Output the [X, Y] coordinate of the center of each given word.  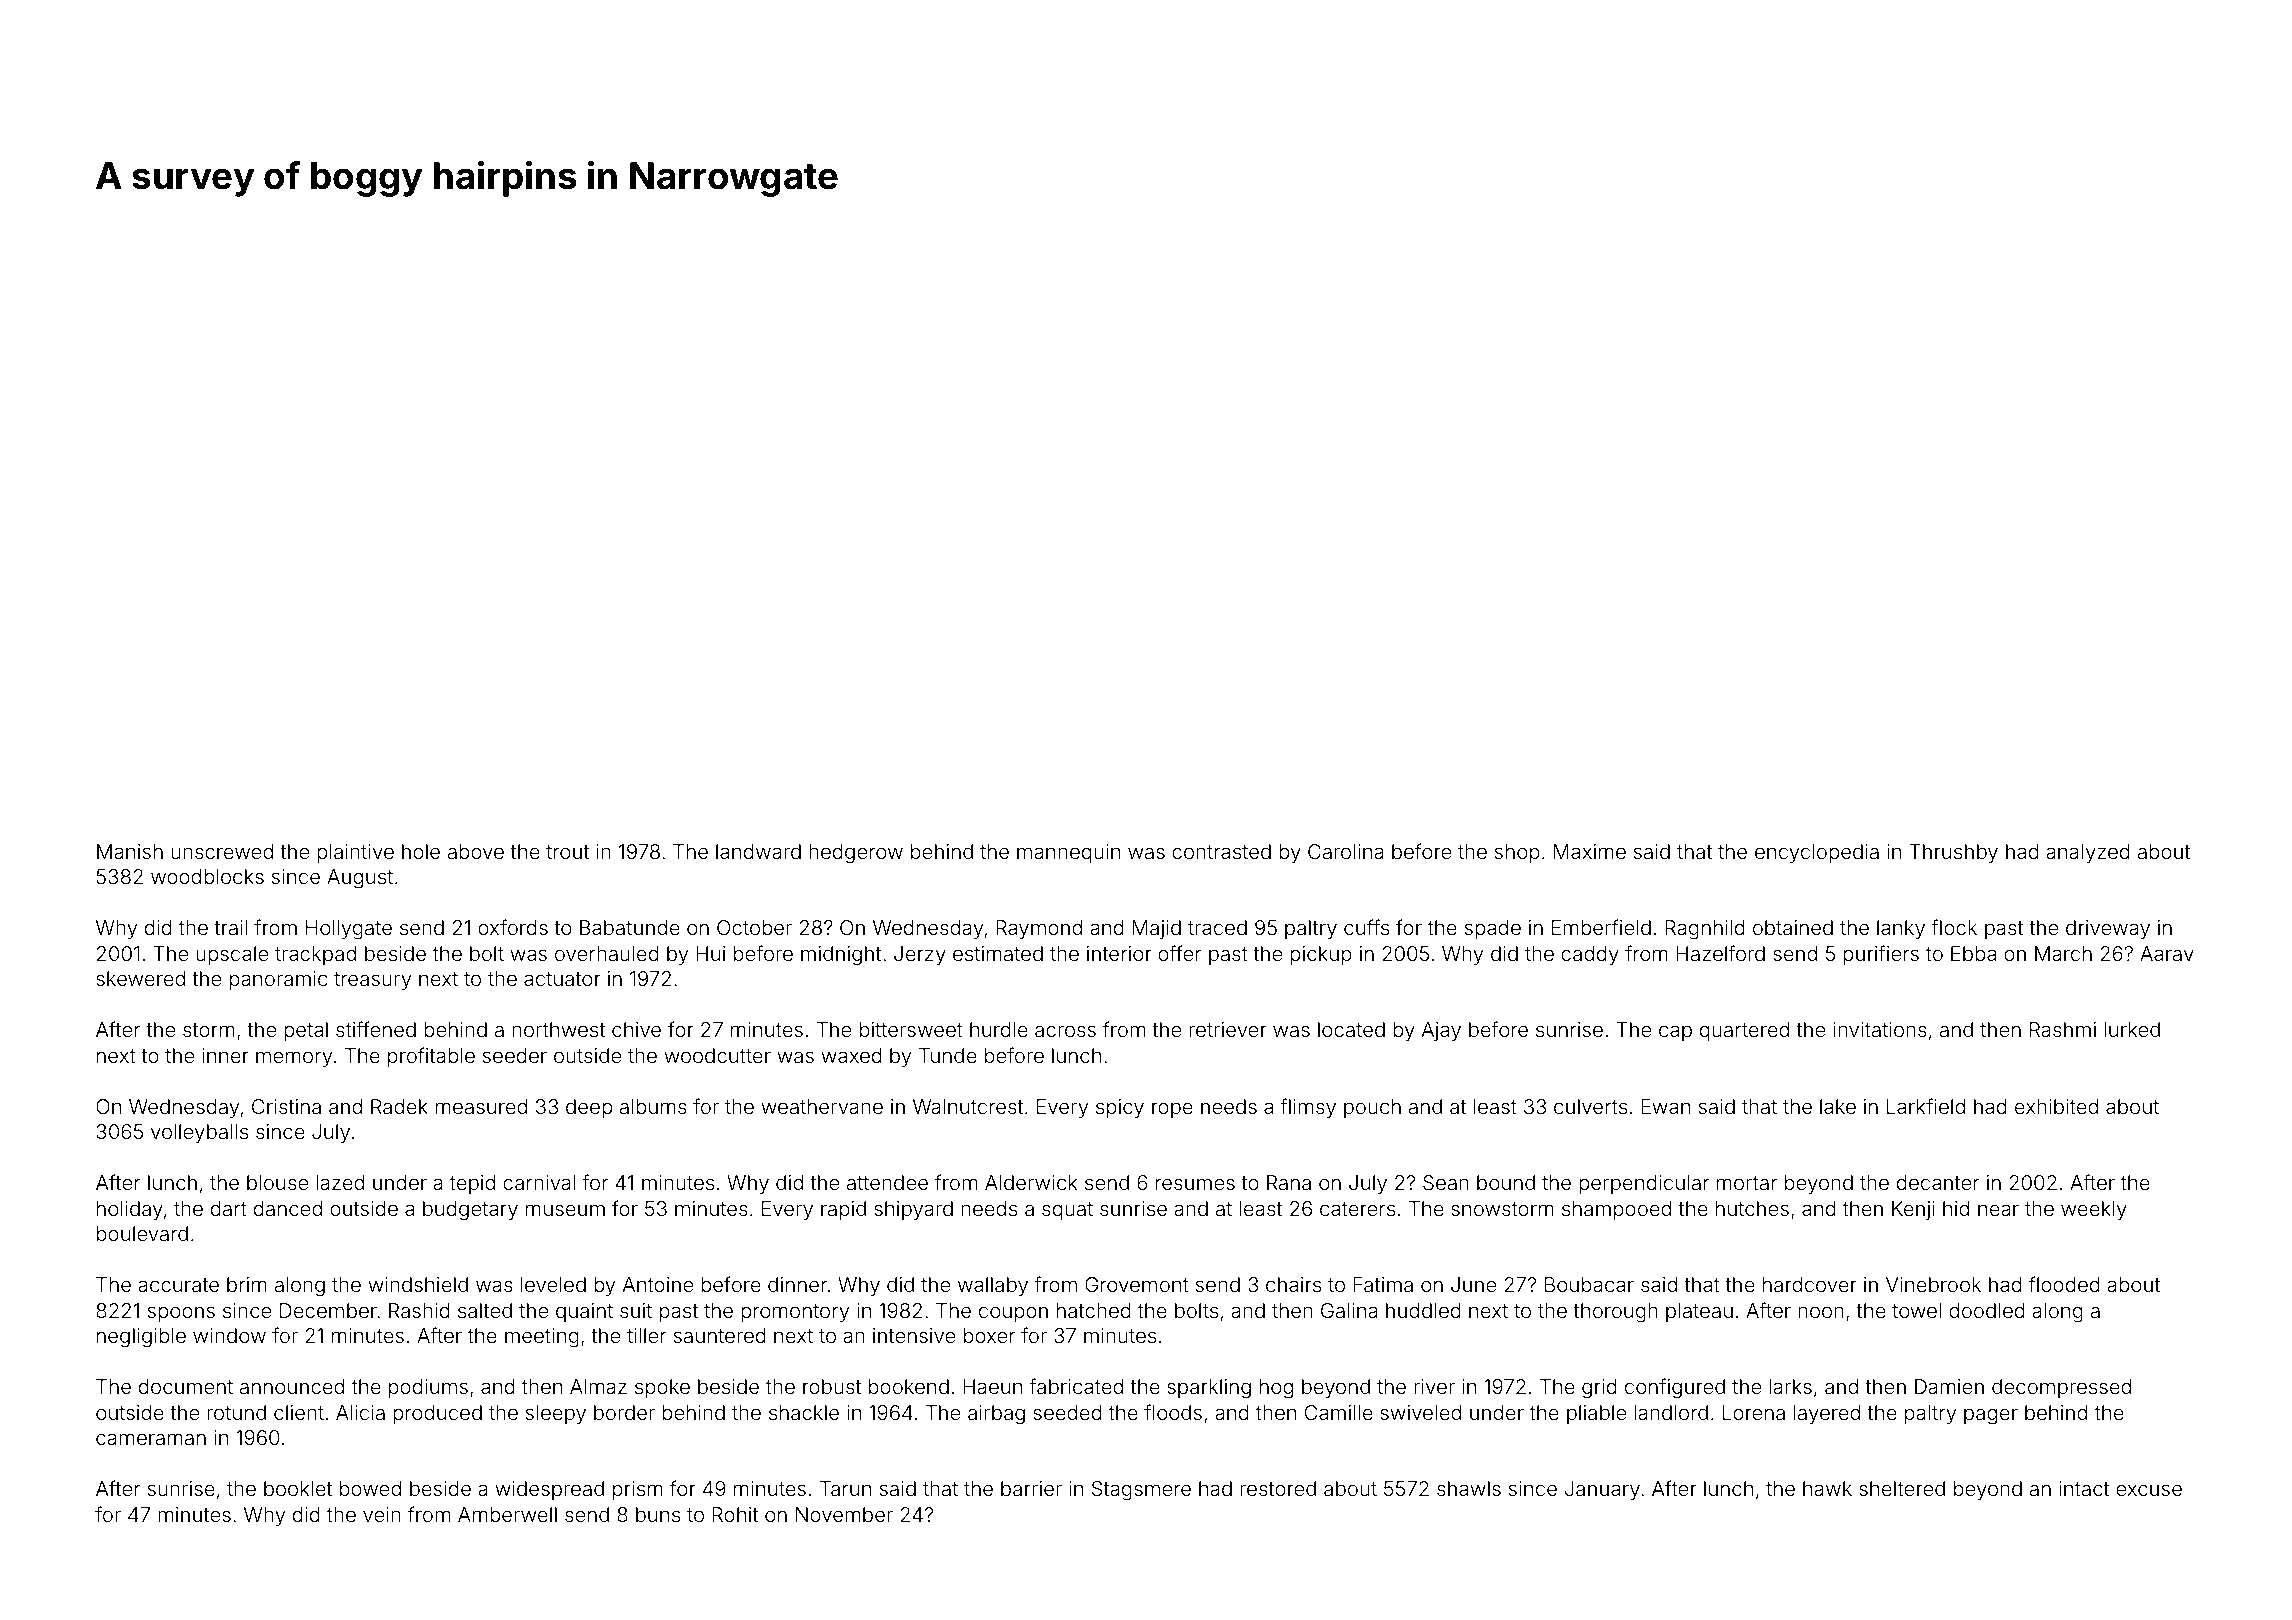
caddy [1590, 955]
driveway [2108, 929]
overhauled [607, 953]
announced [292, 1386]
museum [565, 1210]
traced [1217, 927]
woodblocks [207, 876]
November [844, 1514]
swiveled [1420, 1412]
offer [1179, 953]
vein [382, 1514]
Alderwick [1031, 1182]
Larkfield [1926, 1106]
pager [1991, 1416]
